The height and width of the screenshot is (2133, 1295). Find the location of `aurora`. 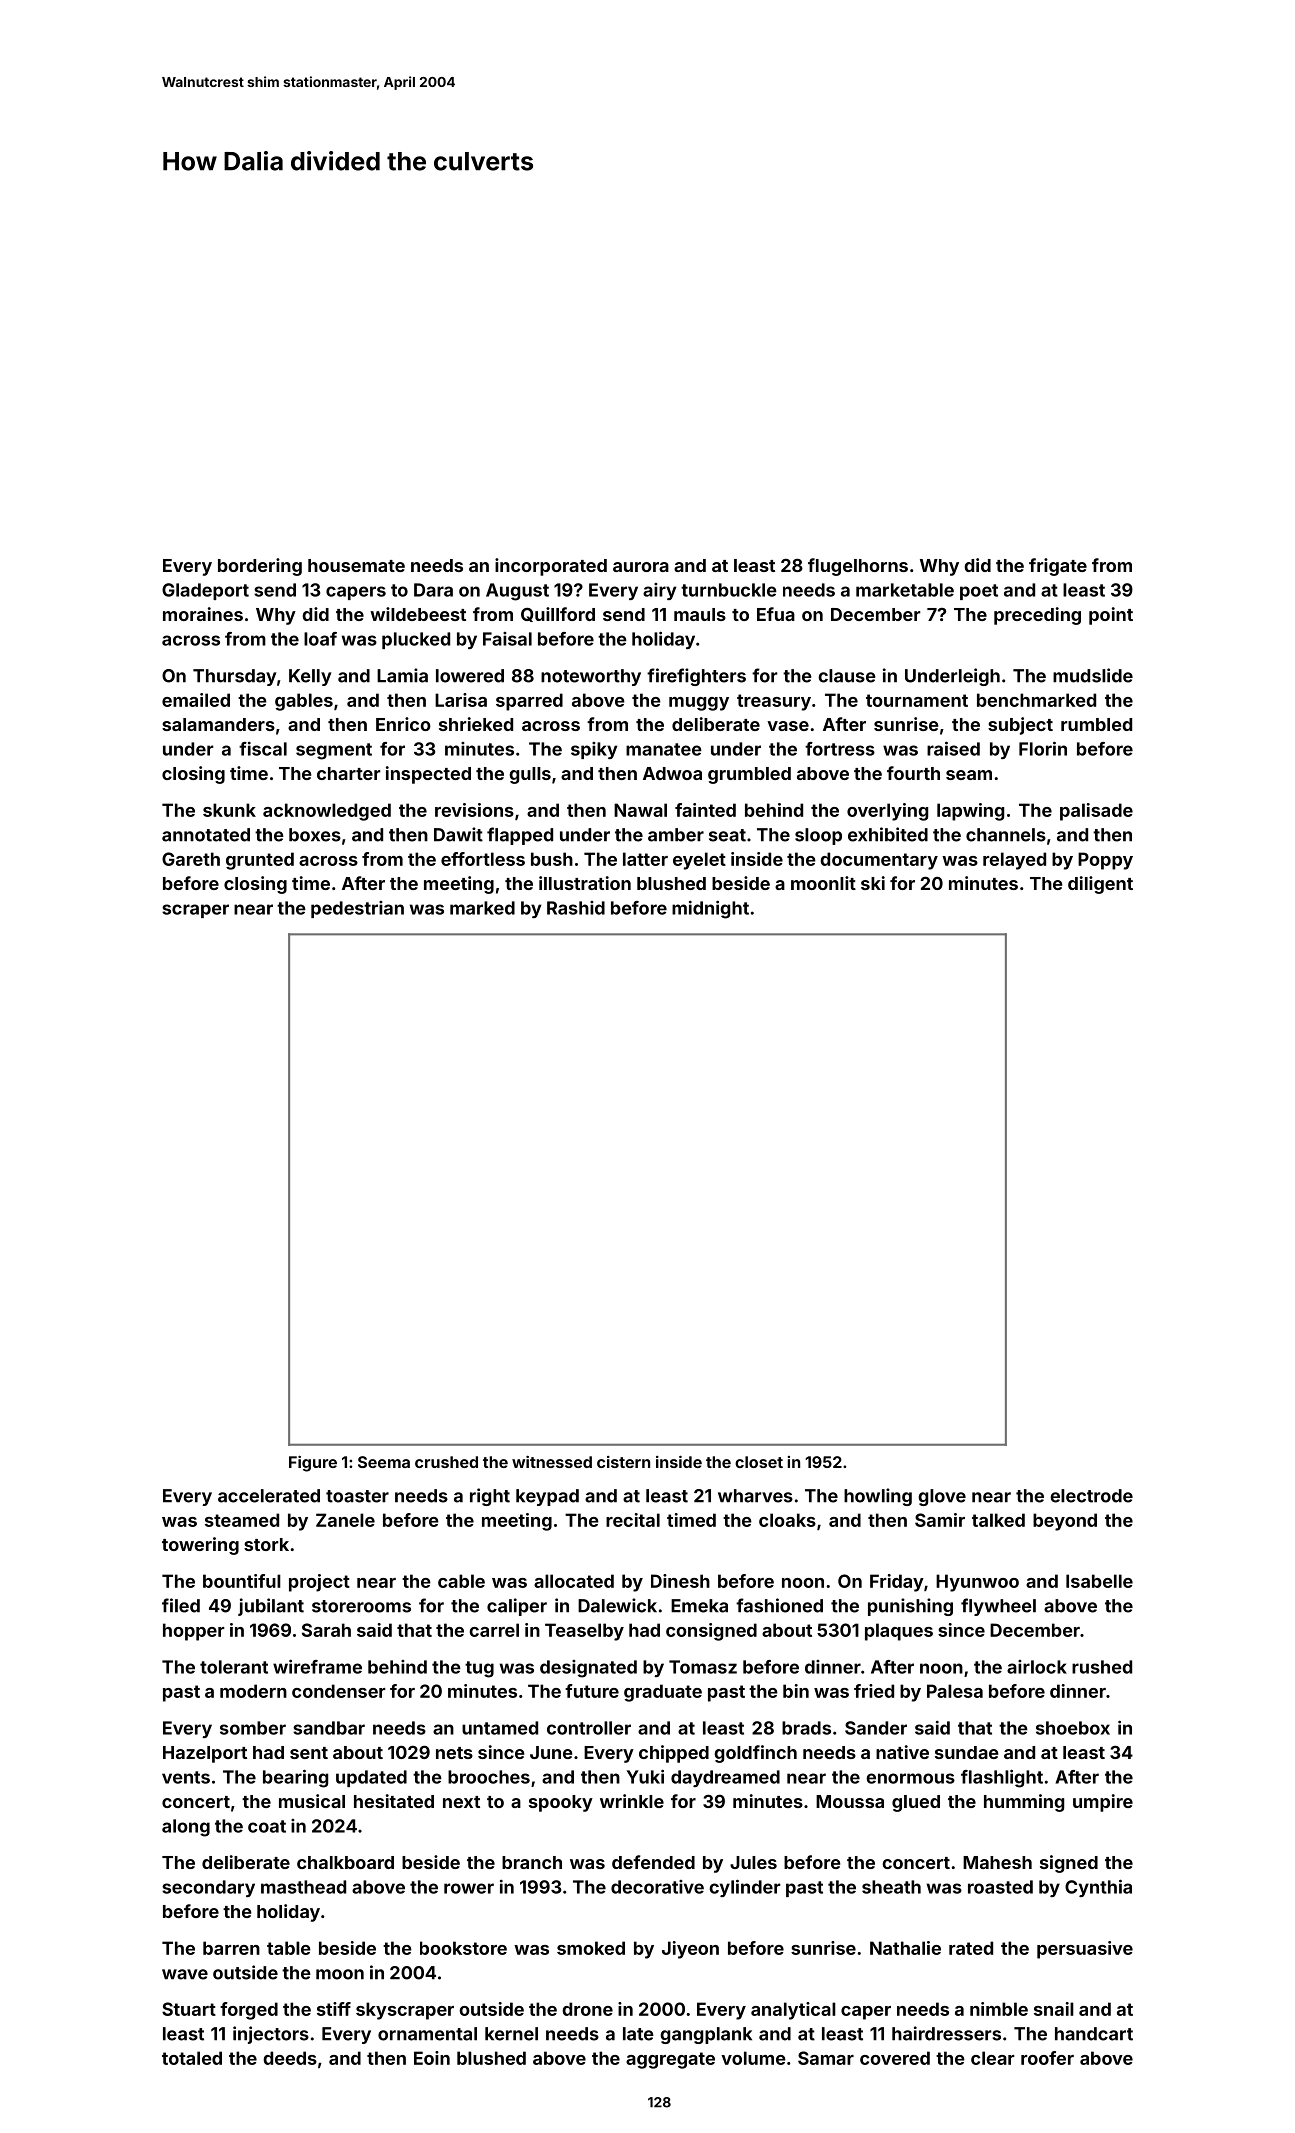

aurora is located at coordinates (641, 567).
